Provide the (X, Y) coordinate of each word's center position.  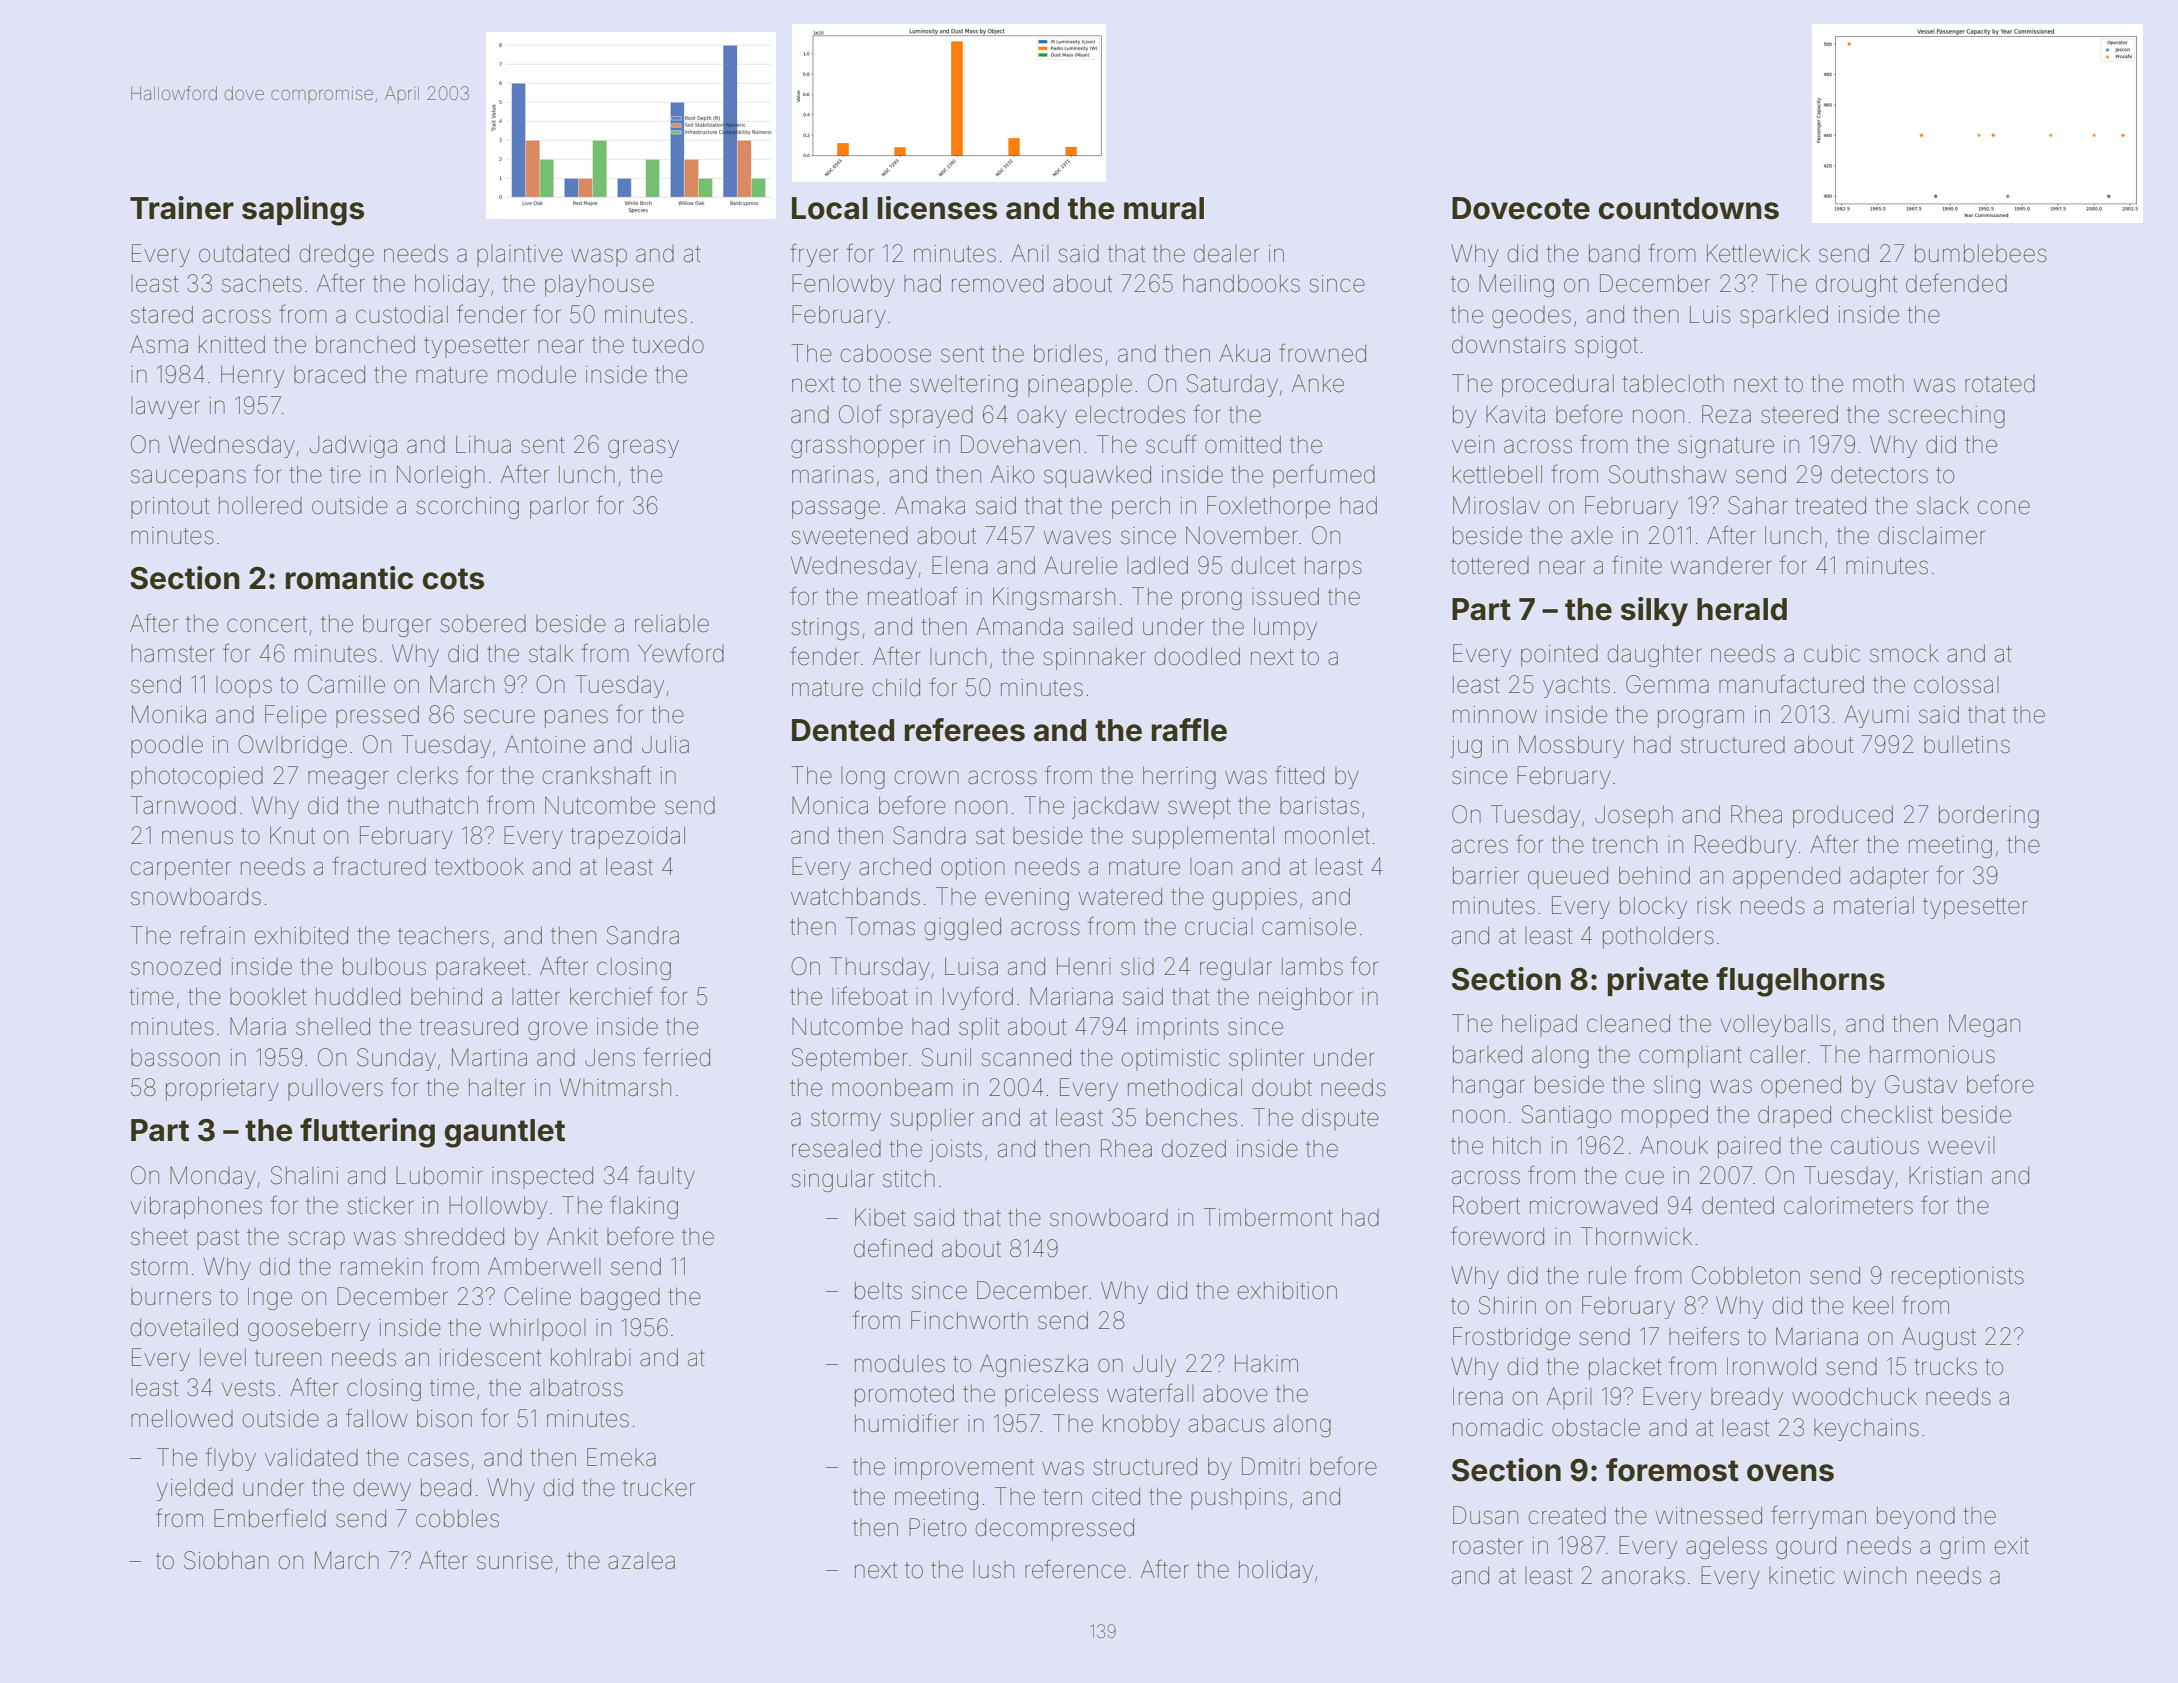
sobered (483, 624)
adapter (1889, 878)
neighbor (1306, 998)
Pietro (937, 1527)
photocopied (197, 778)
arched (895, 866)
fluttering (367, 1133)
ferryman (1818, 1517)
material (1874, 906)
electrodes (1130, 414)
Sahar (1757, 505)
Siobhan (226, 1560)
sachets (262, 284)
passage (836, 509)
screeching (1946, 417)
